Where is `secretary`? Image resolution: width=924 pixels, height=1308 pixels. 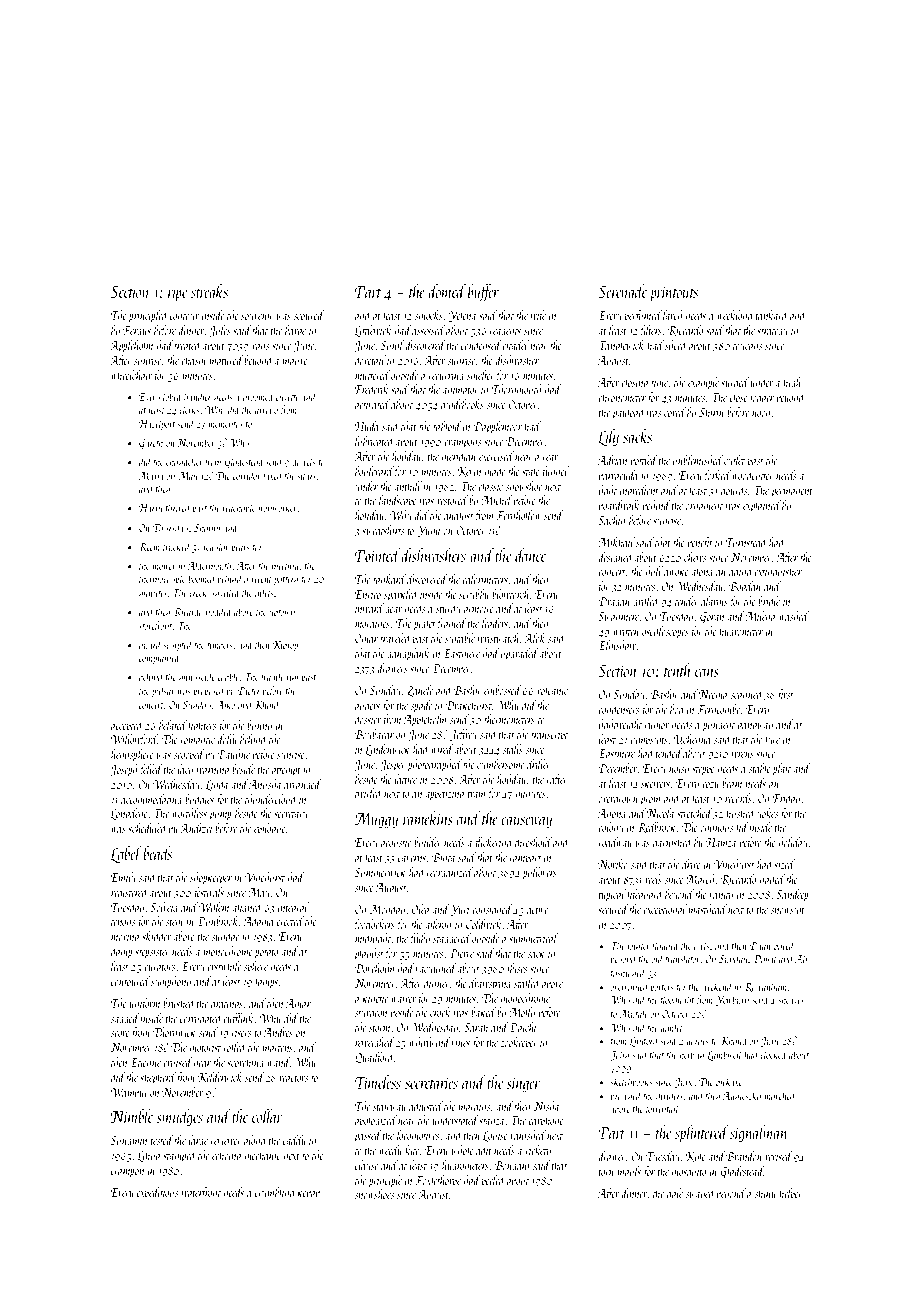
secretary is located at coordinates (291, 816).
